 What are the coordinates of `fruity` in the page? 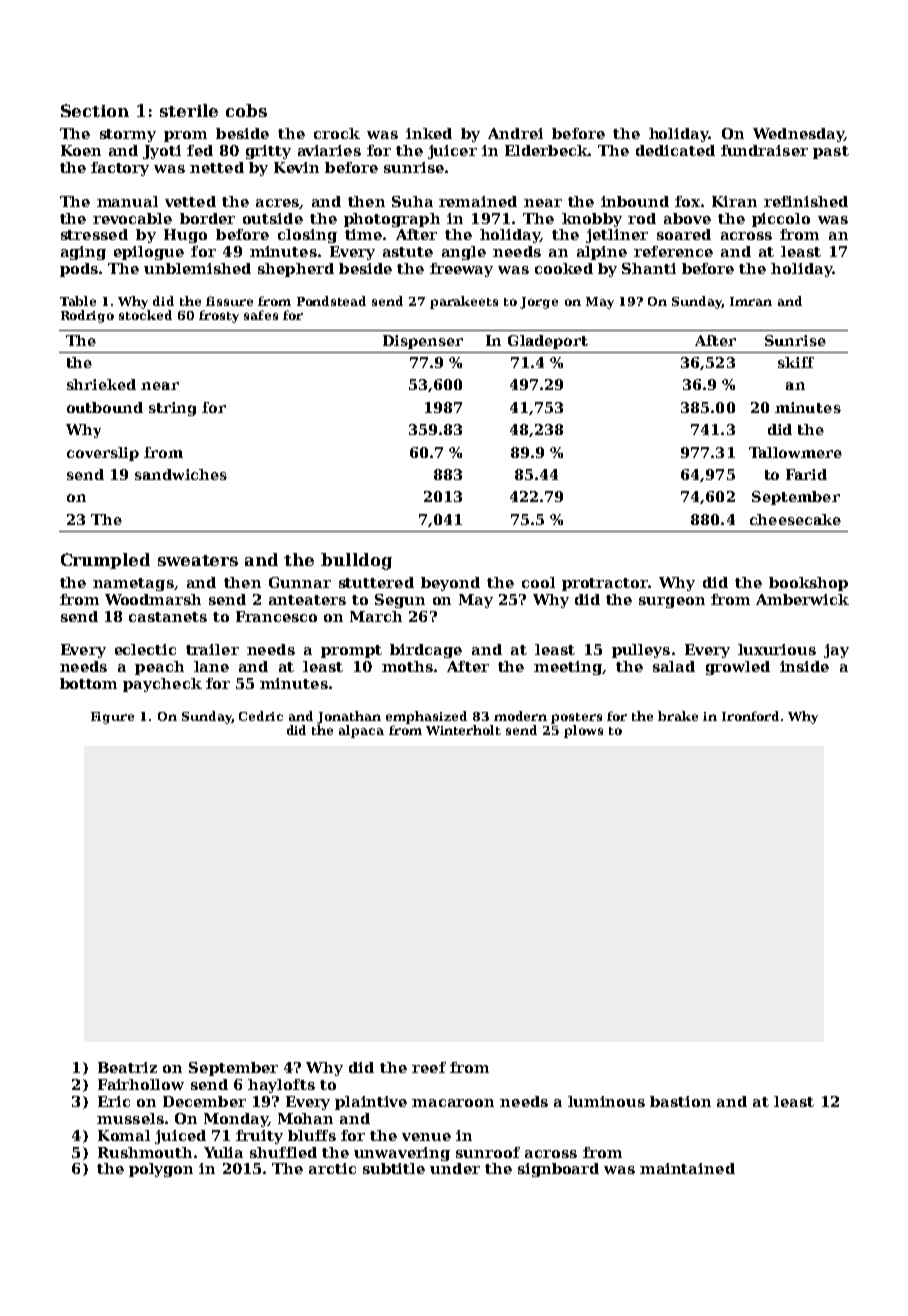 It's located at (259, 1137).
